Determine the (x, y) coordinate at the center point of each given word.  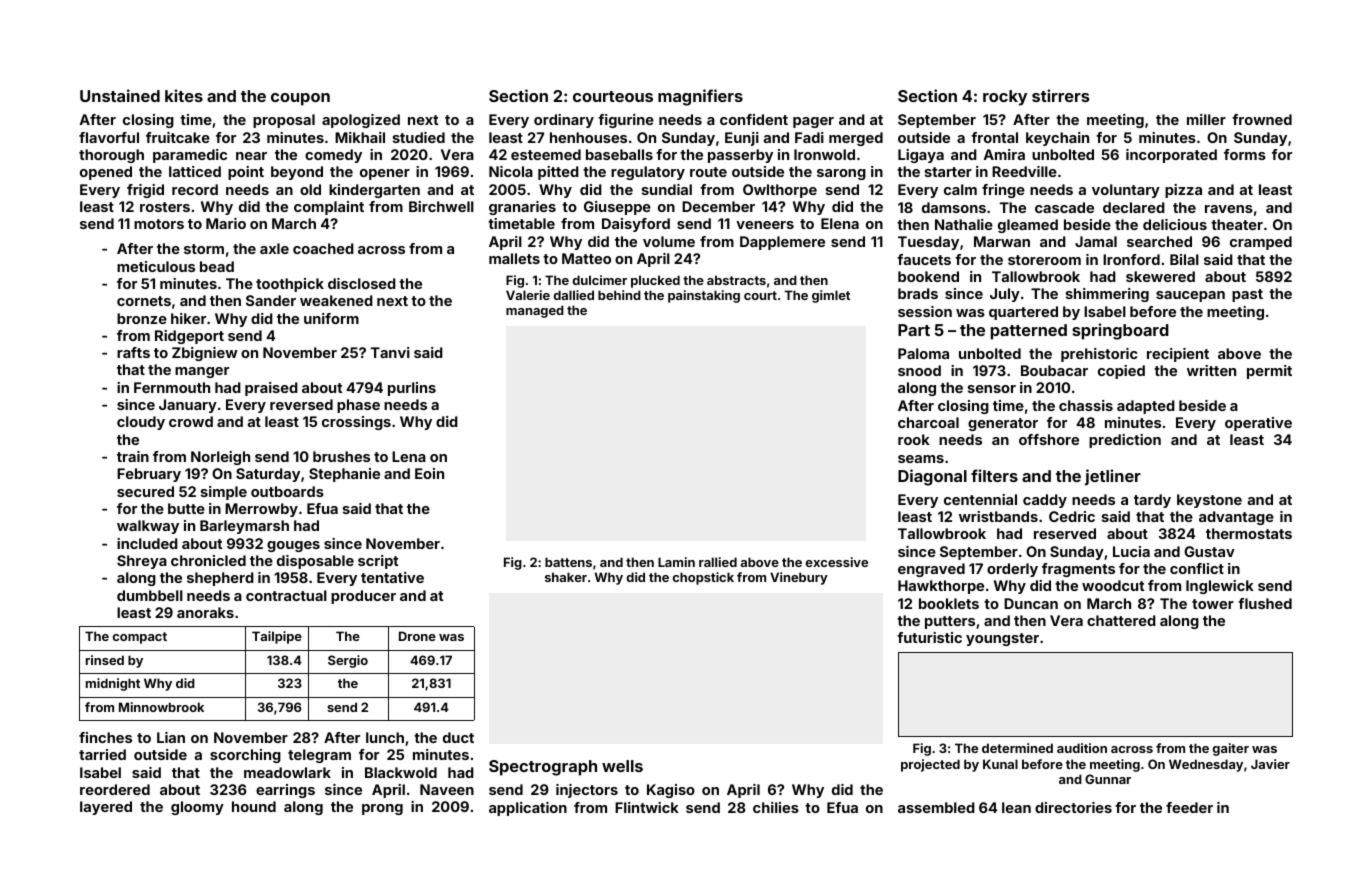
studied (419, 137)
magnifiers (700, 97)
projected (930, 765)
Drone (417, 636)
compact (140, 638)
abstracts (736, 280)
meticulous (156, 266)
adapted (1146, 407)
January (188, 406)
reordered (115, 789)
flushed (1265, 603)
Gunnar (1108, 779)
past (1247, 295)
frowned (1262, 119)
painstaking (704, 296)
